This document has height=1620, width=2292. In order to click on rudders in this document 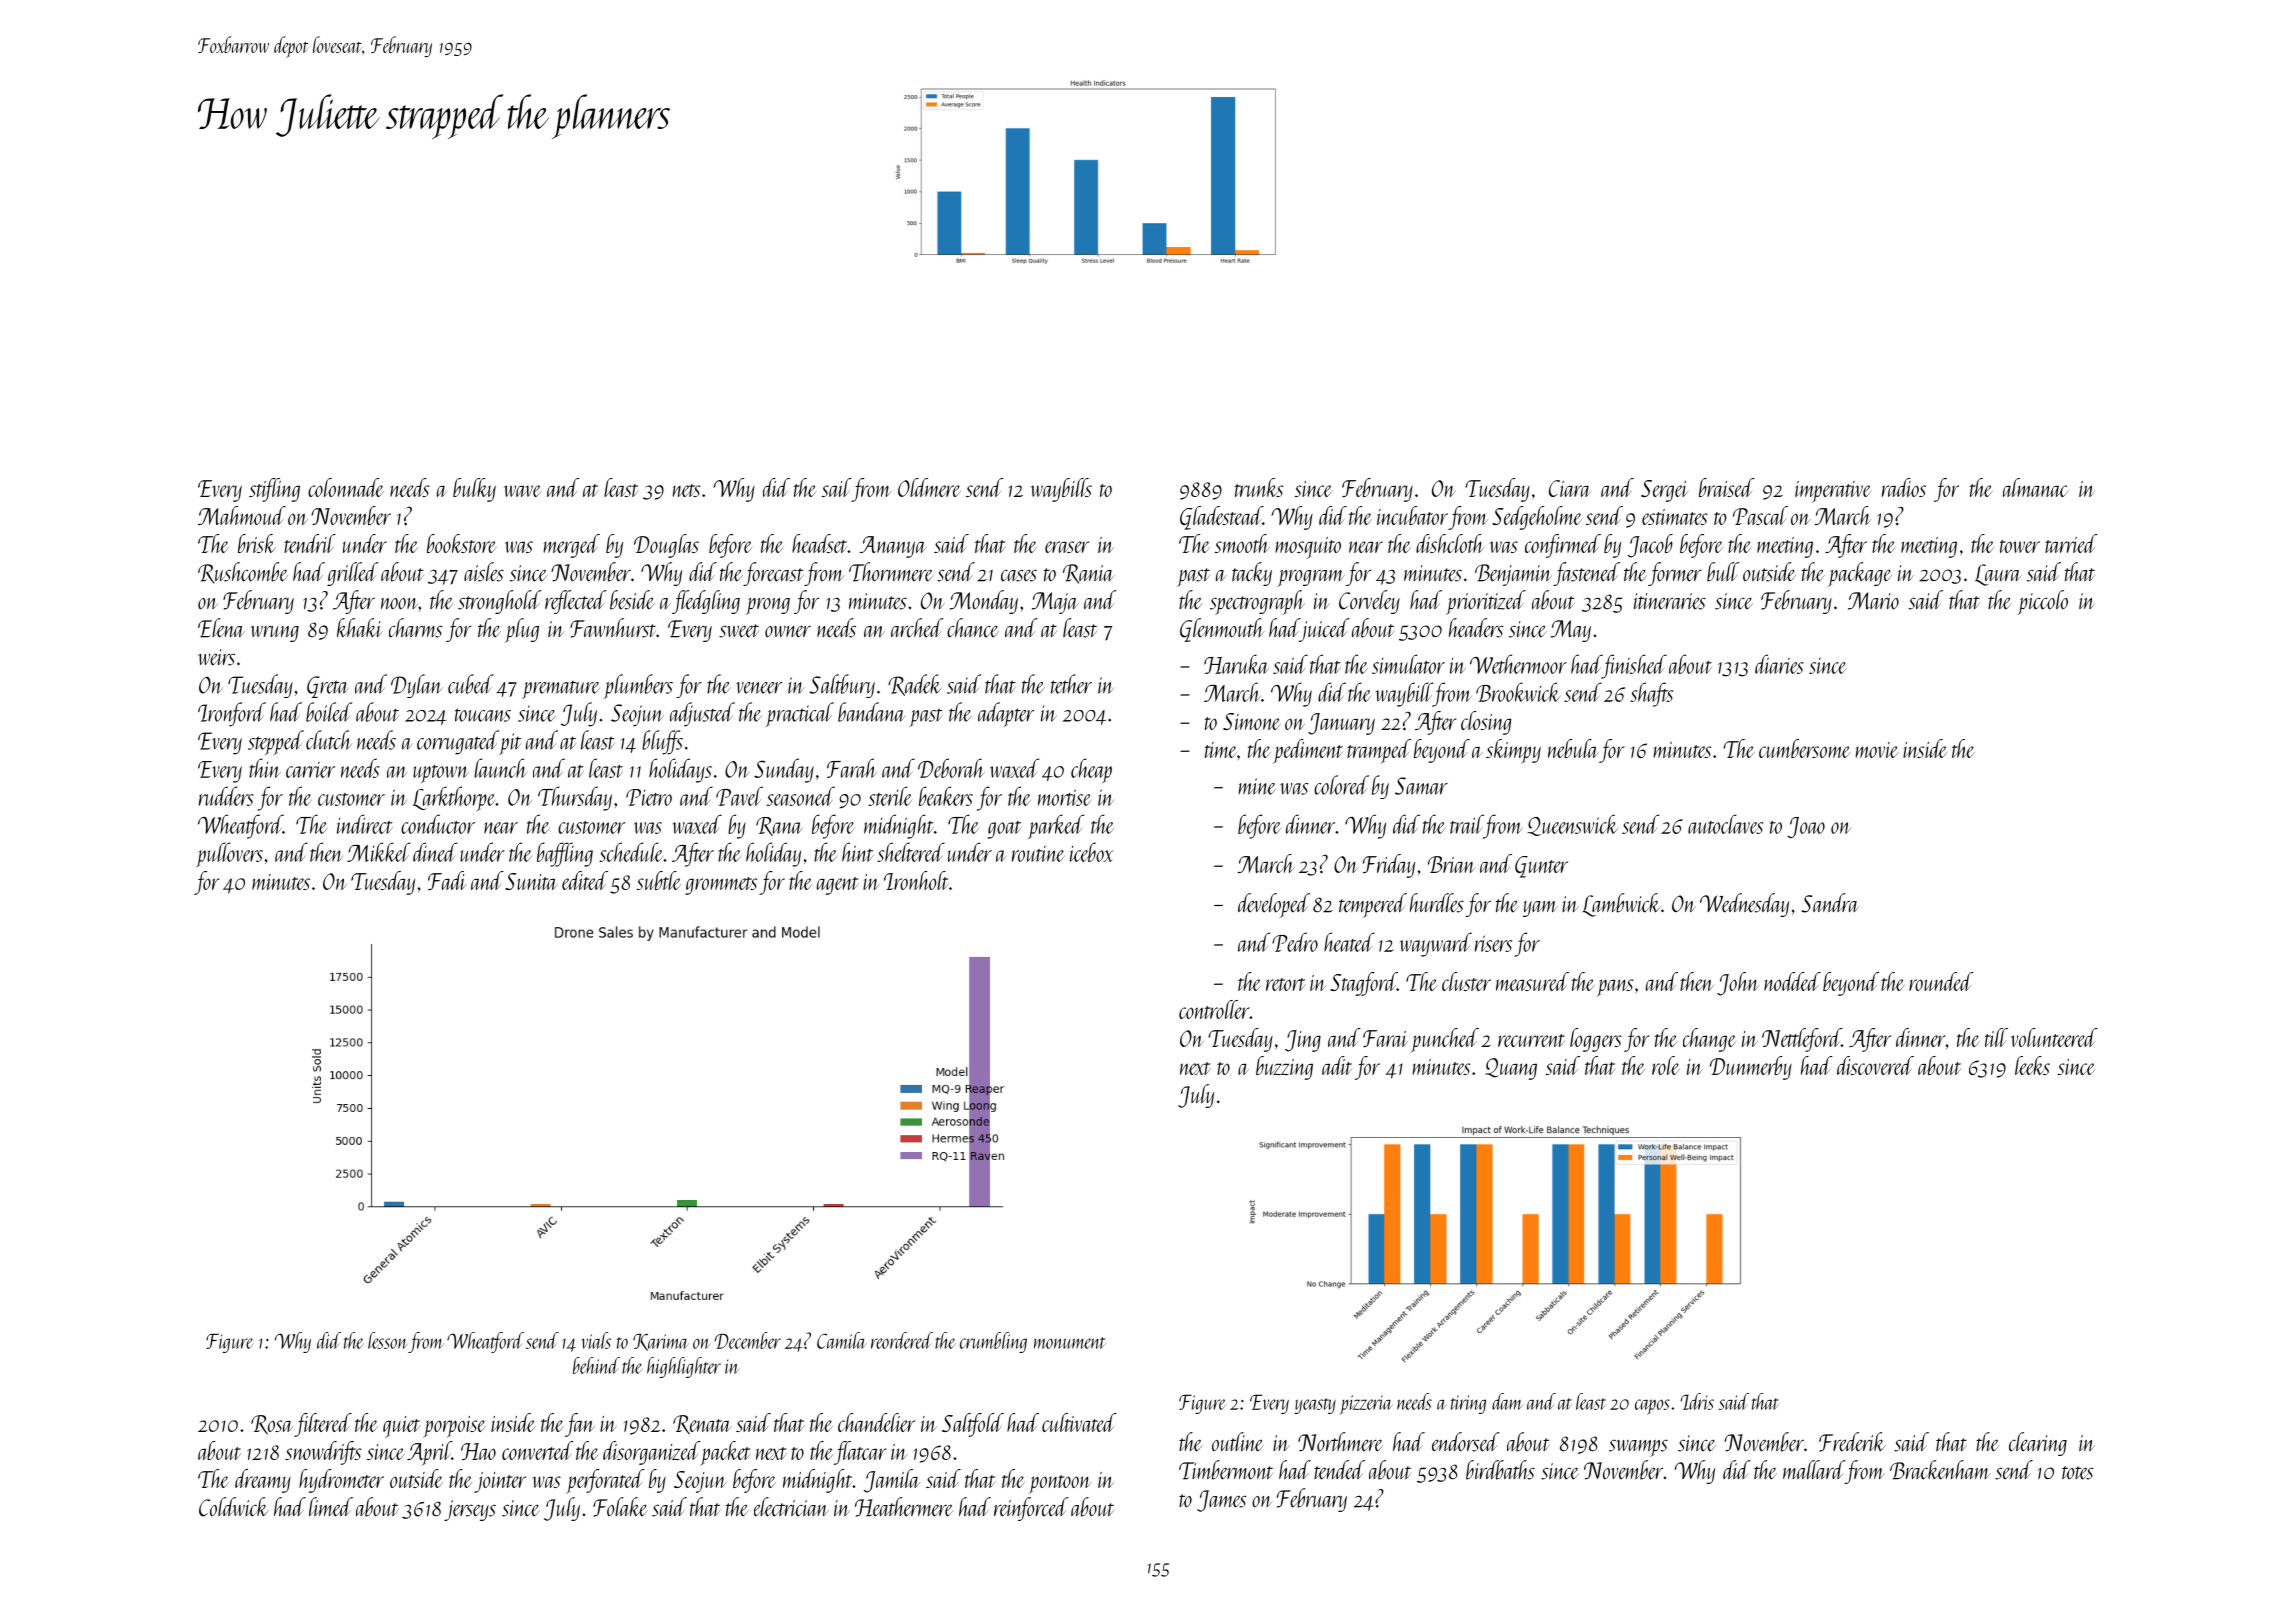, I will do `click(226, 796)`.
